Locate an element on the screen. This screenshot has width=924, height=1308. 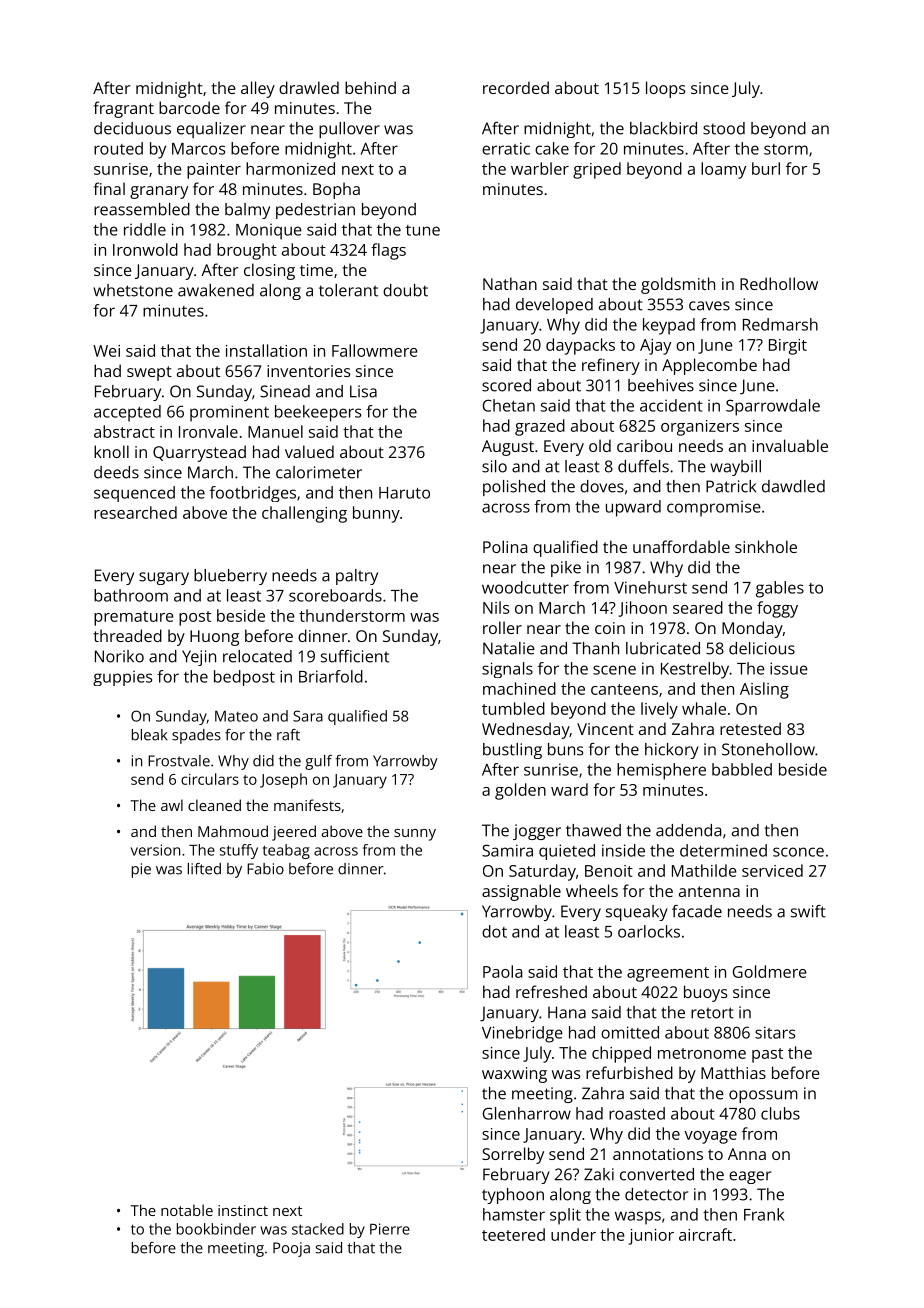
notable is located at coordinates (187, 1210).
